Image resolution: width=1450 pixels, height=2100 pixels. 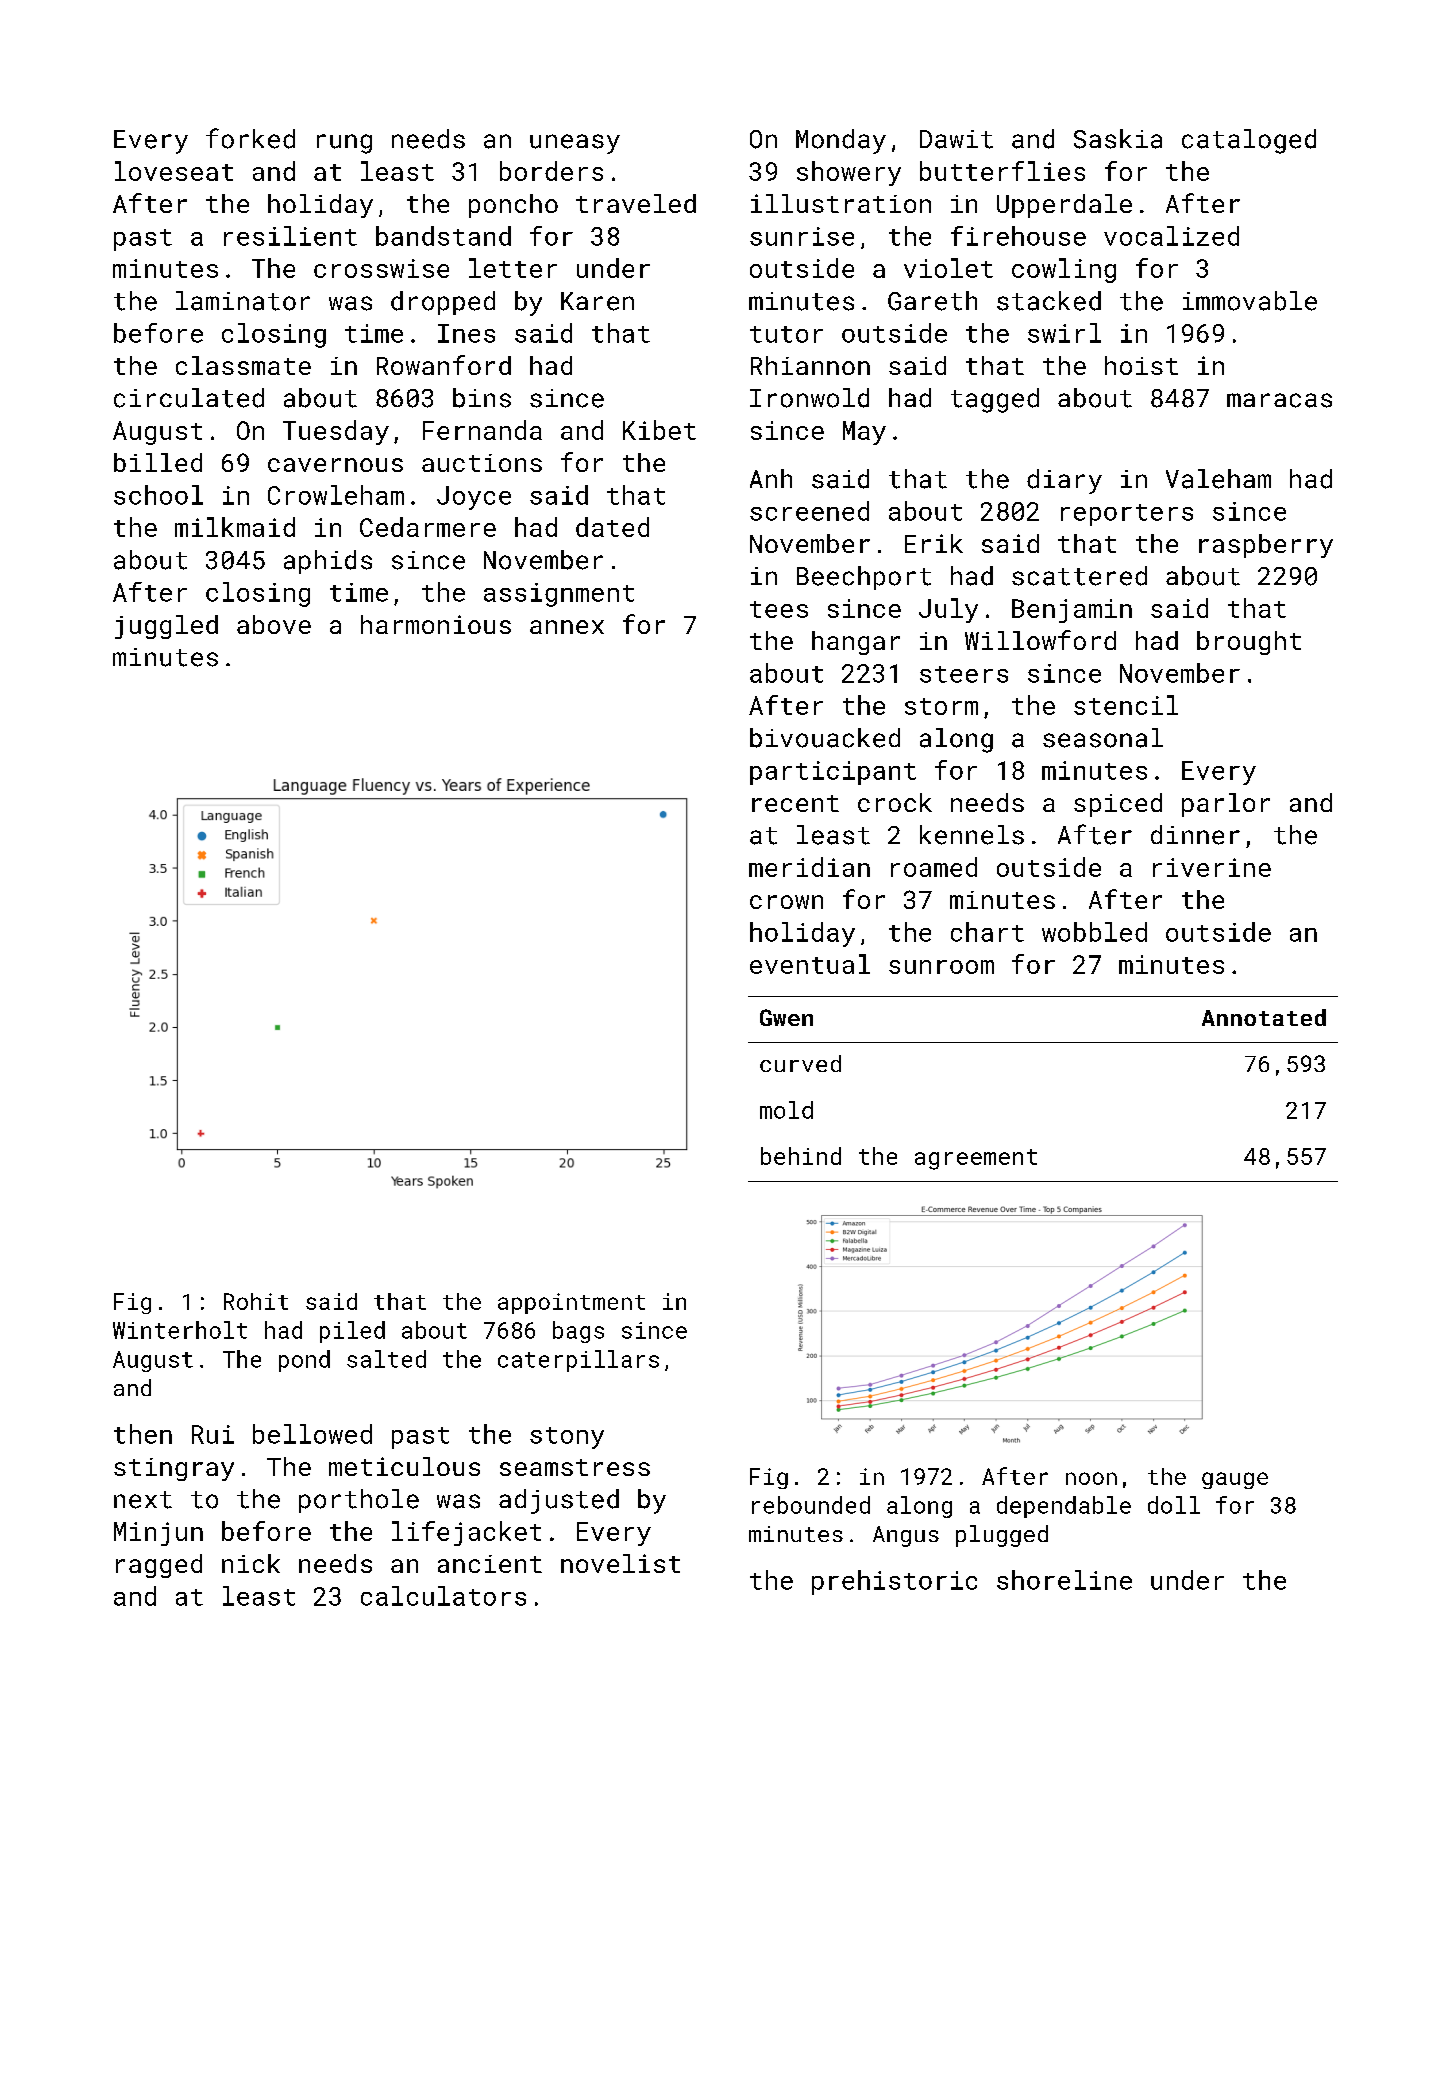 What do you see at coordinates (443, 1596) in the image?
I see `calculators` at bounding box center [443, 1596].
